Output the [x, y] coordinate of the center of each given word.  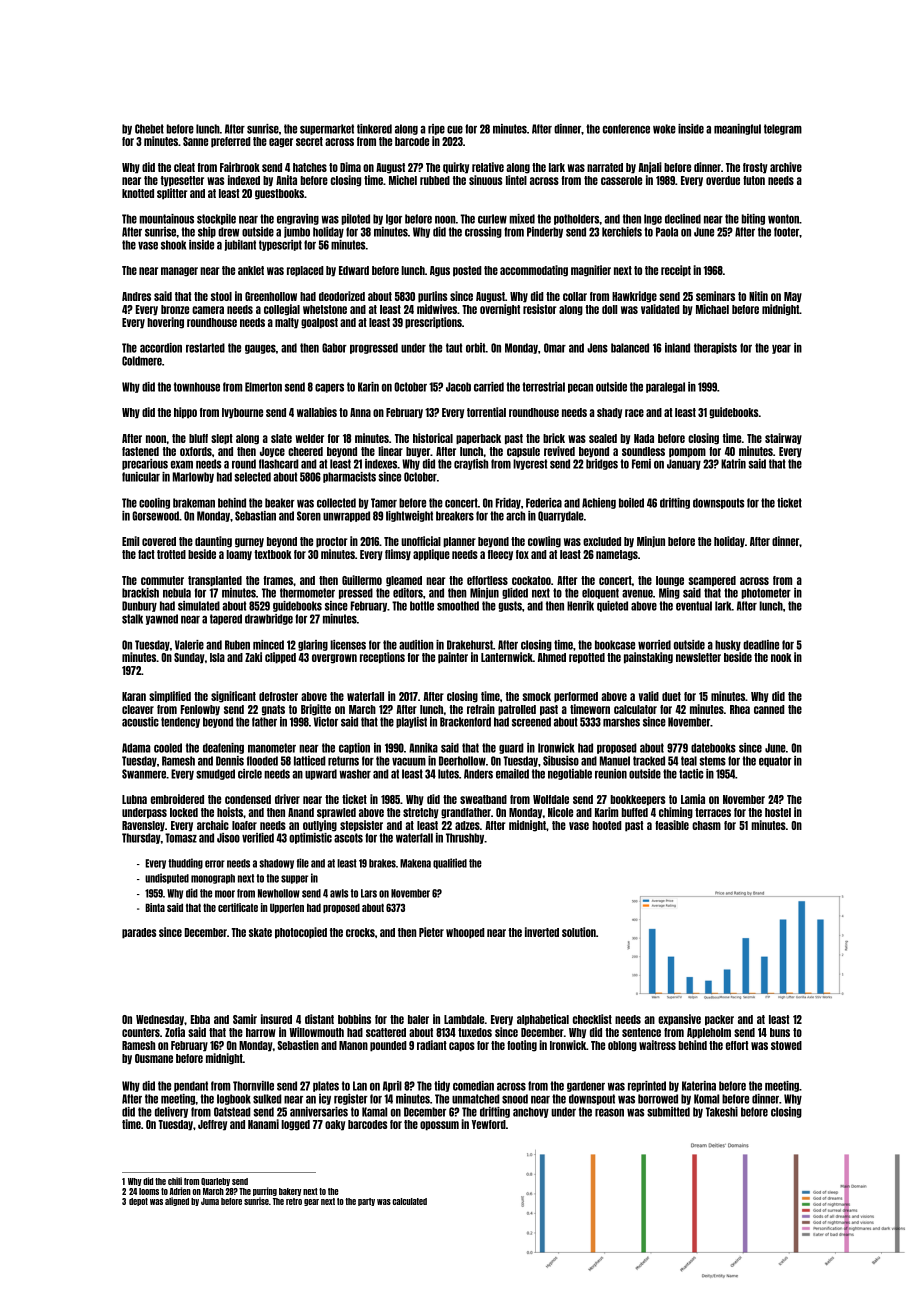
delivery [171, 1112]
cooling [154, 503]
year [781, 349]
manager [179, 272]
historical [433, 438]
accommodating [534, 271]
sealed [603, 438]
